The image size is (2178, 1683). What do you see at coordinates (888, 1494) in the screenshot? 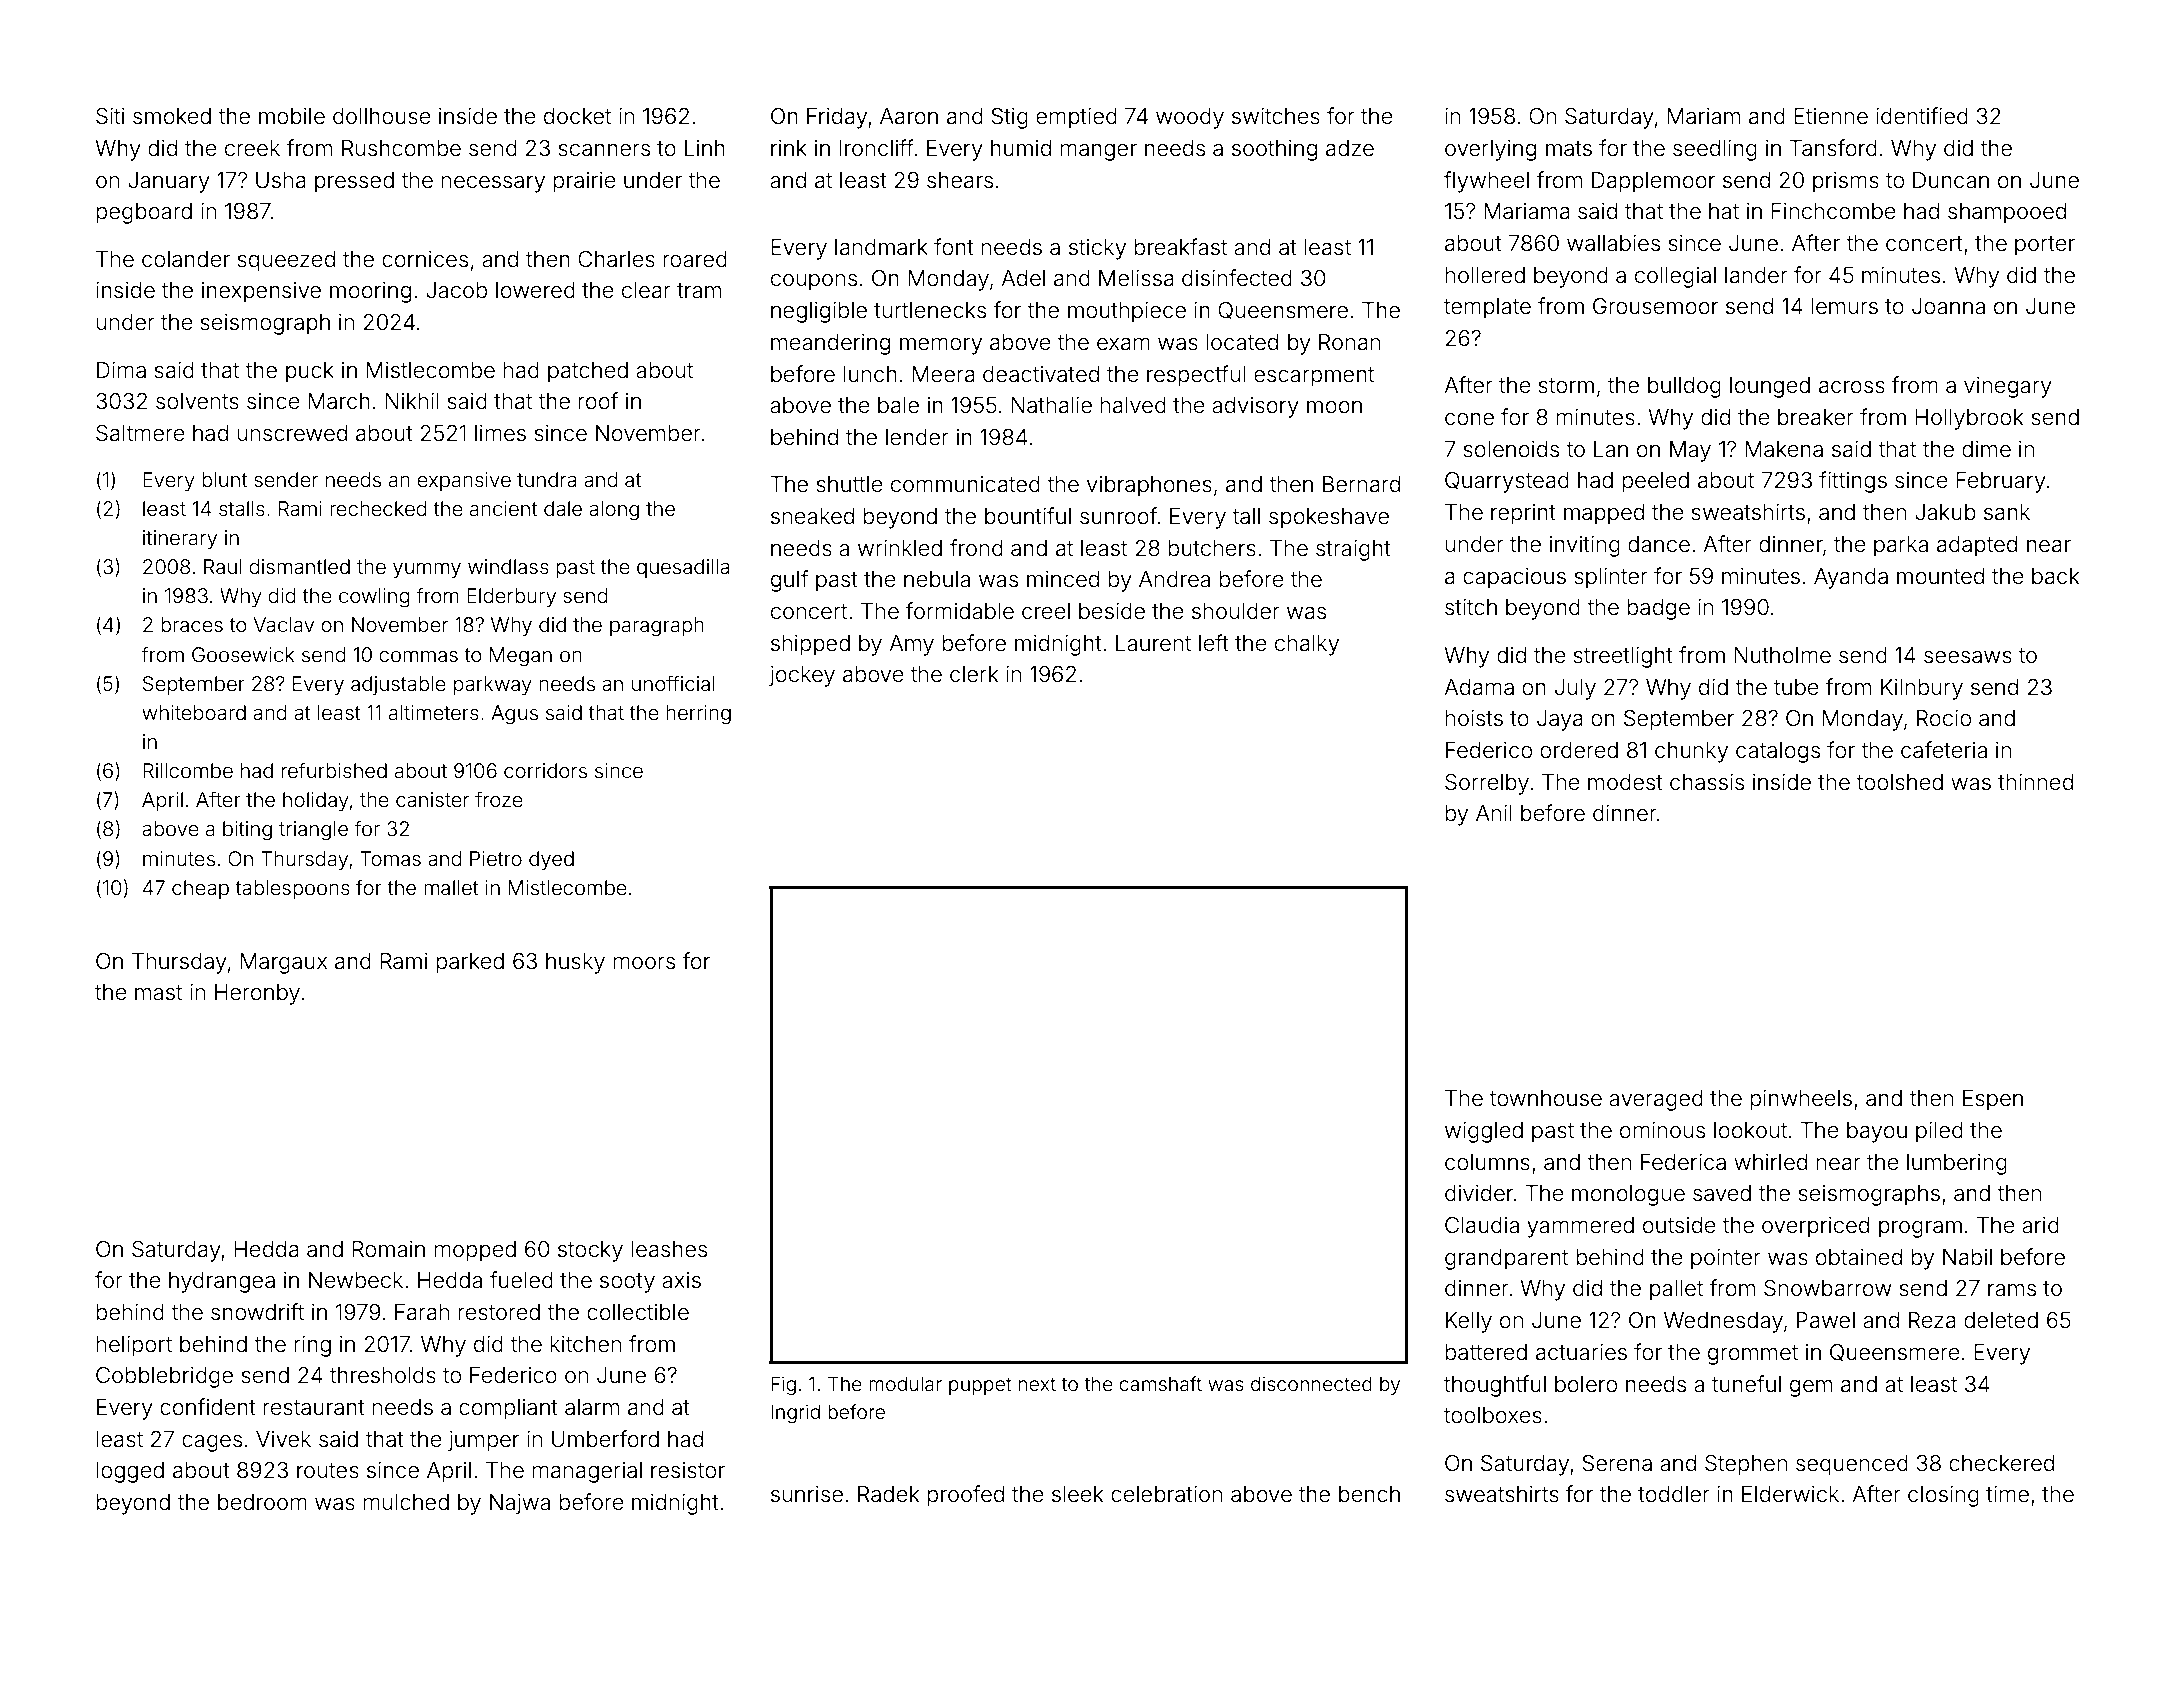
I see `Radek` at bounding box center [888, 1494].
